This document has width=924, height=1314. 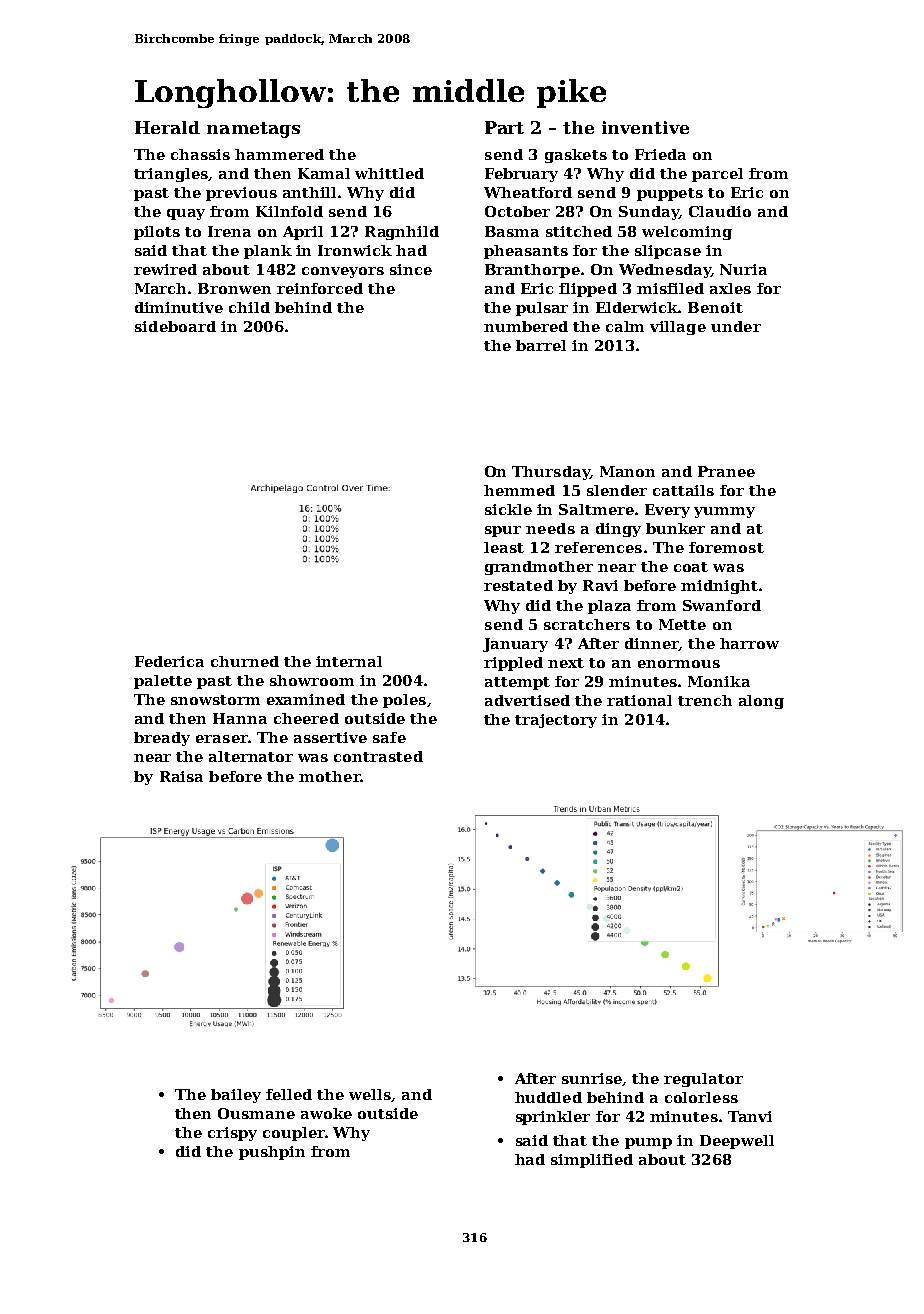 What do you see at coordinates (592, 1078) in the document?
I see `sunrise` at bounding box center [592, 1078].
